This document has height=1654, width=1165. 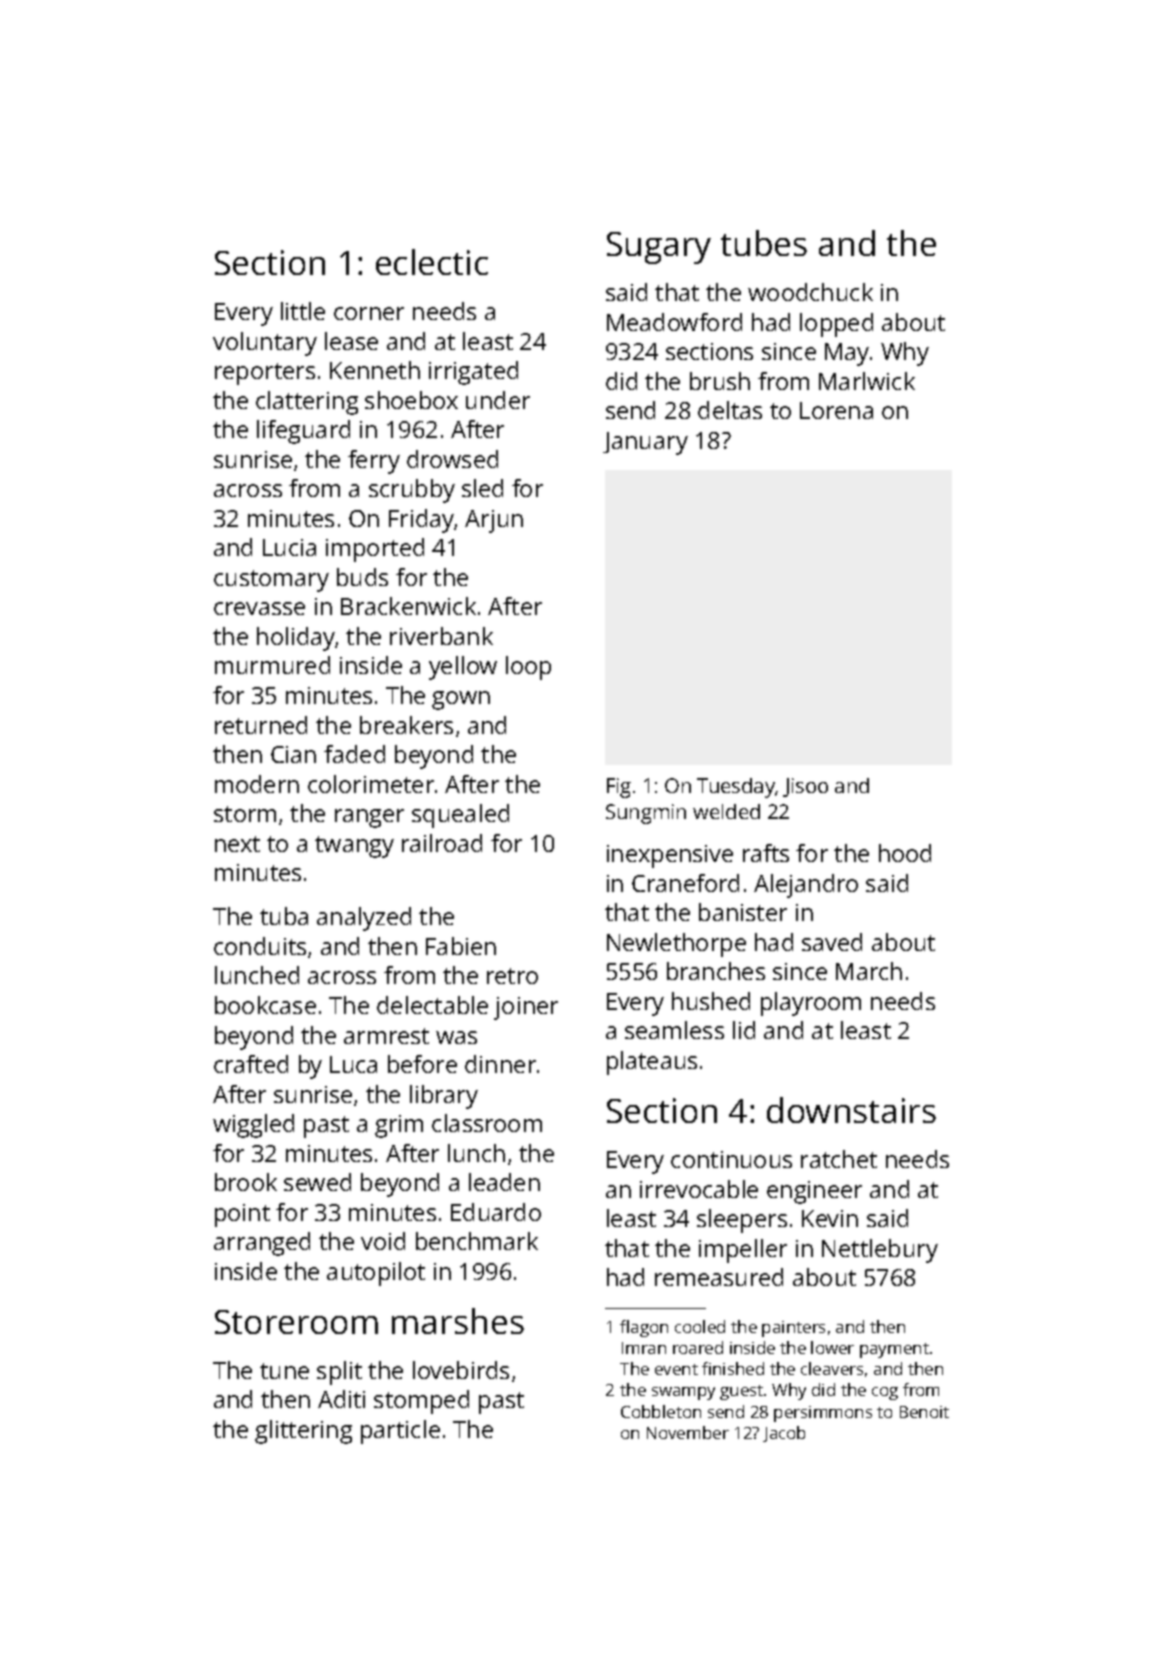 I want to click on Sugary, so click(x=659, y=248).
